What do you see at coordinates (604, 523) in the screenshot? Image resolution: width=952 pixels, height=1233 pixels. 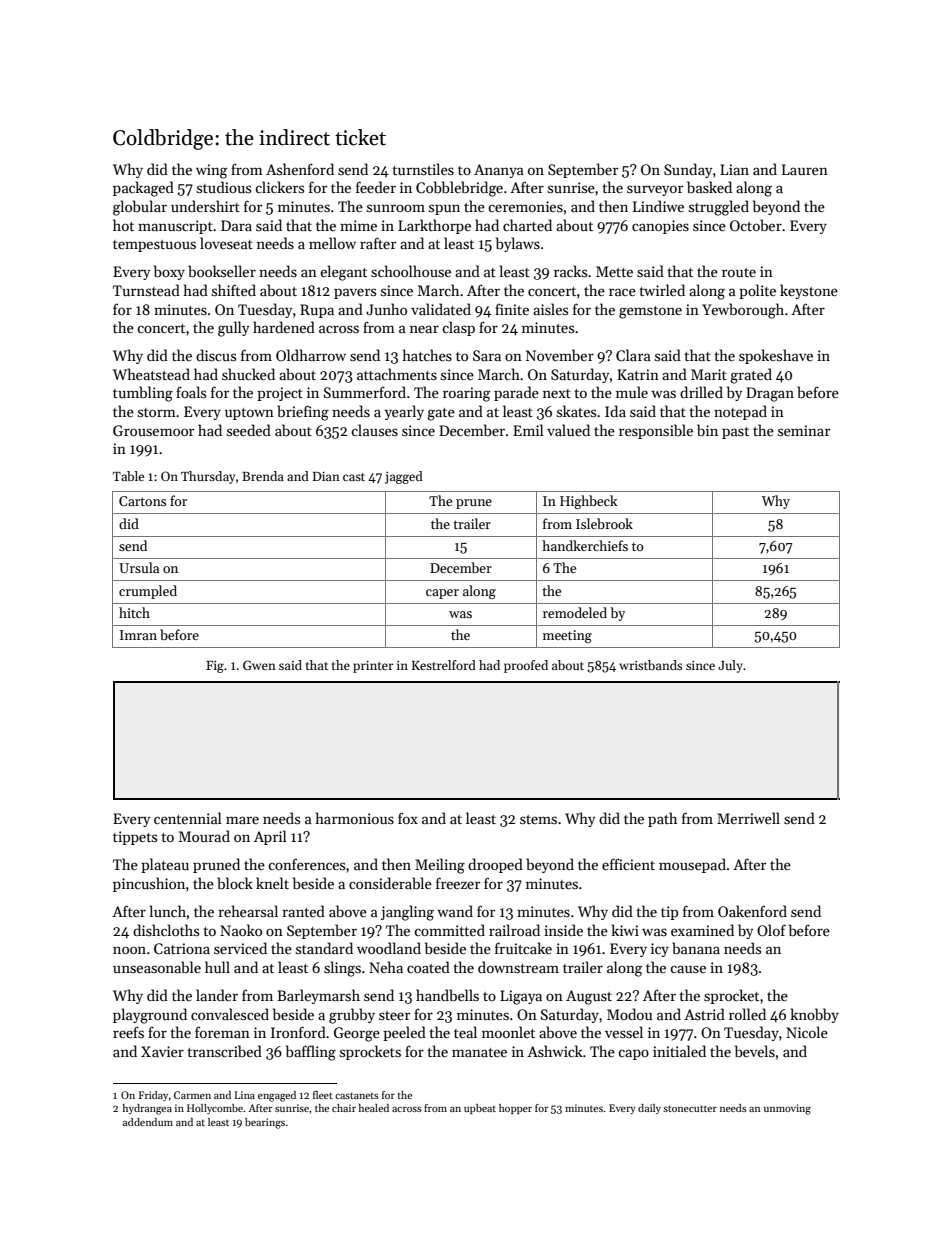 I see `Islebrook` at bounding box center [604, 523].
